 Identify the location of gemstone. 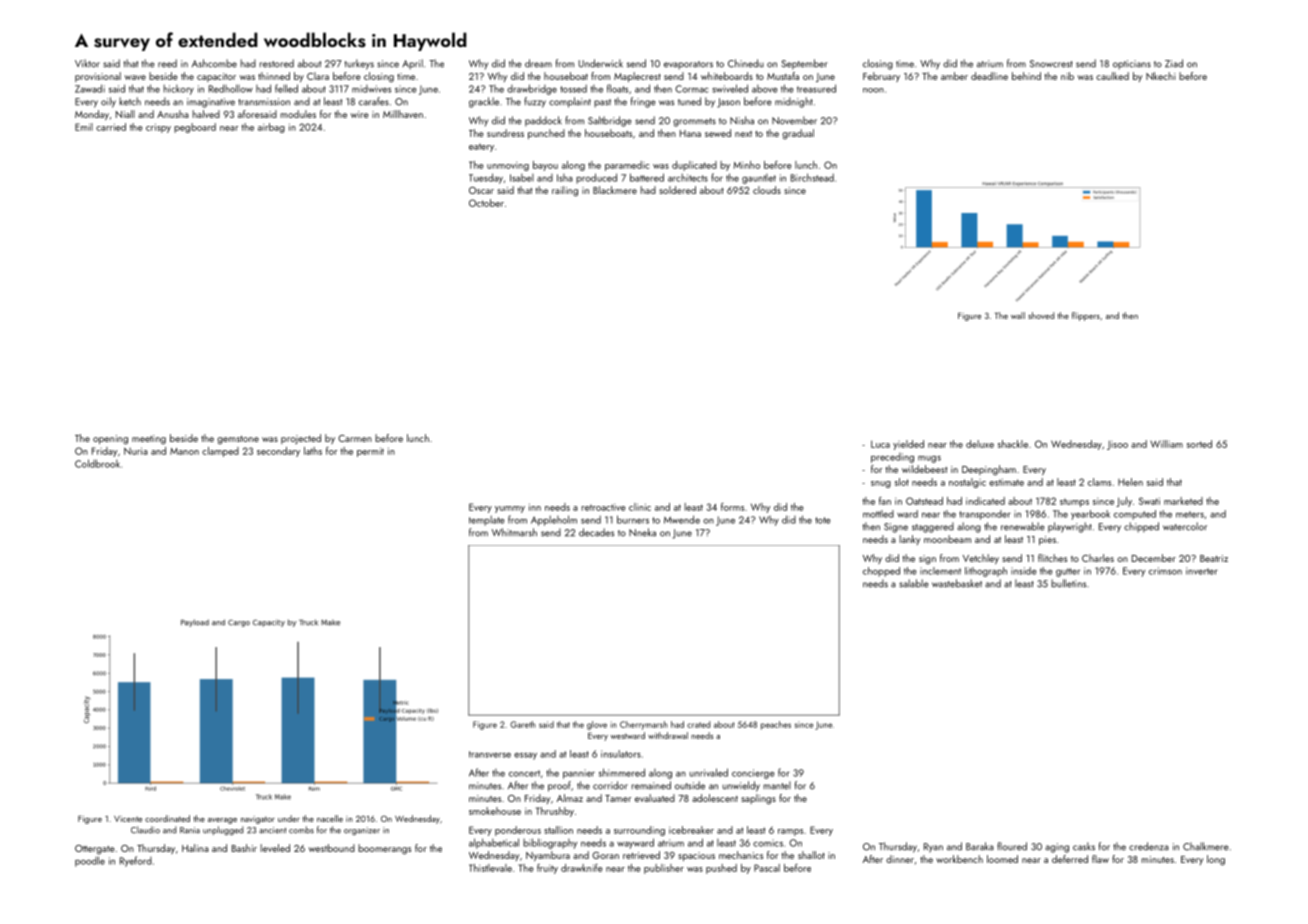
(238, 440).
